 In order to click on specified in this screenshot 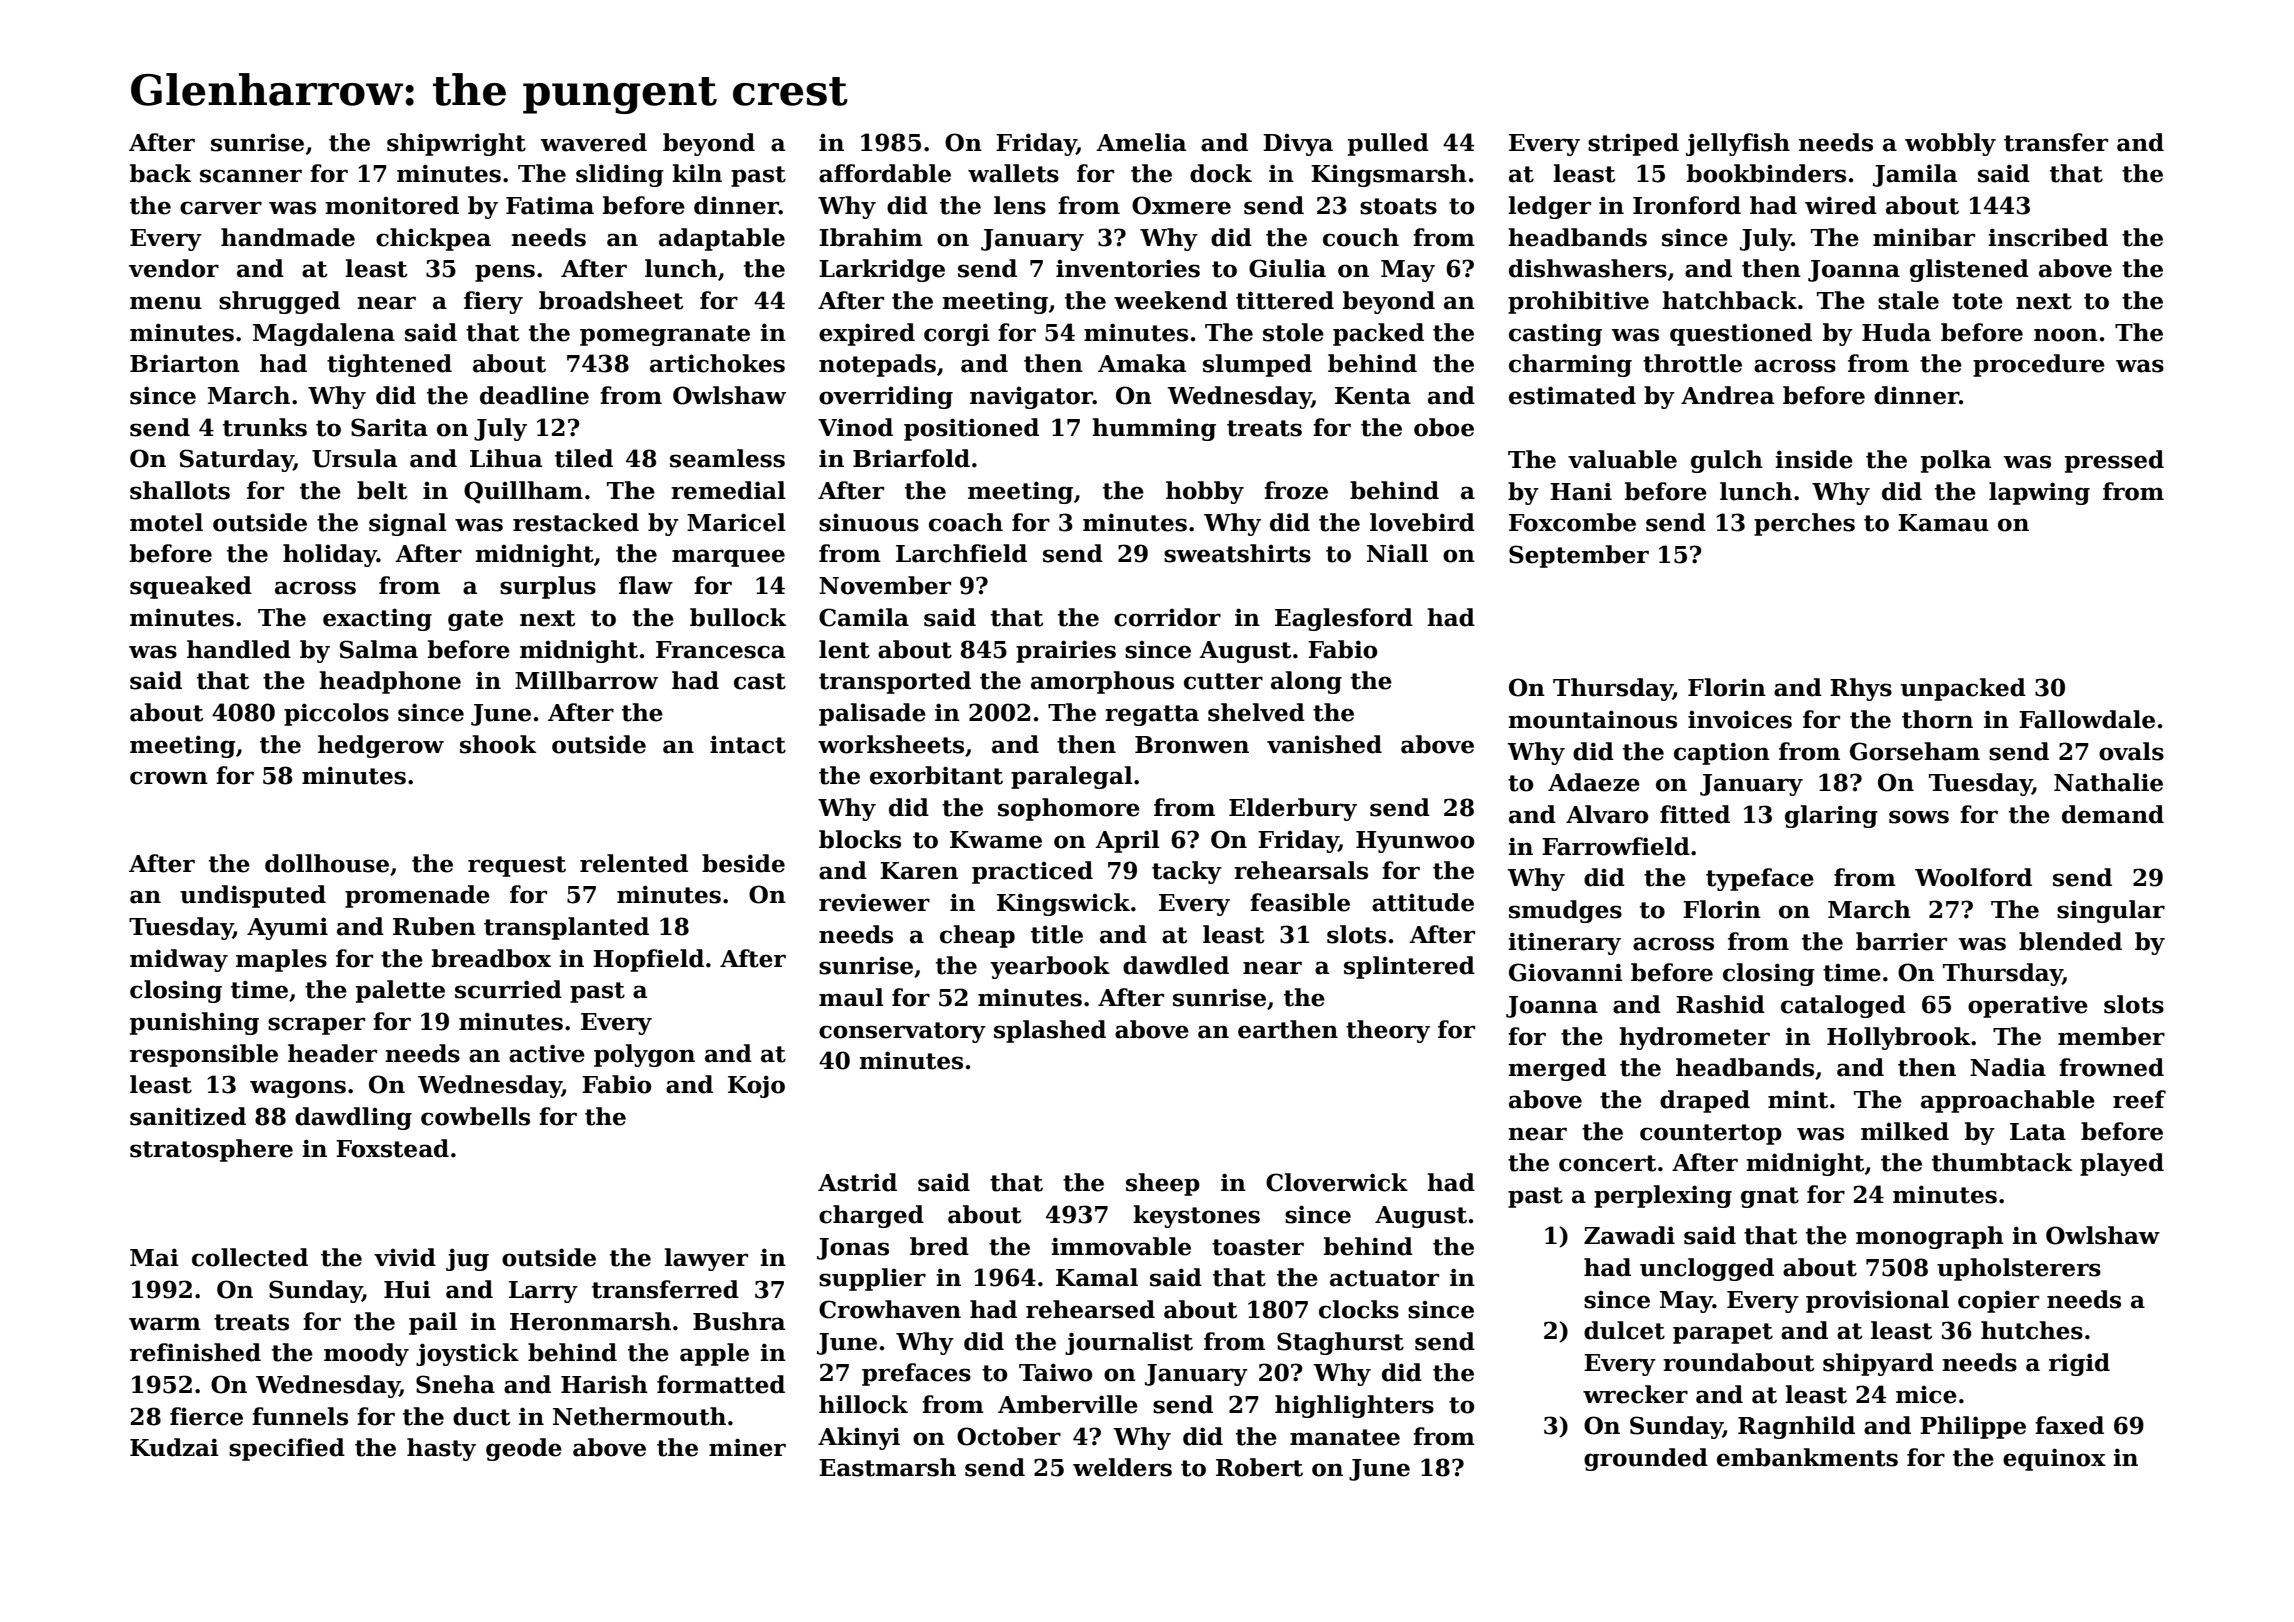, I will do `click(287, 1449)`.
